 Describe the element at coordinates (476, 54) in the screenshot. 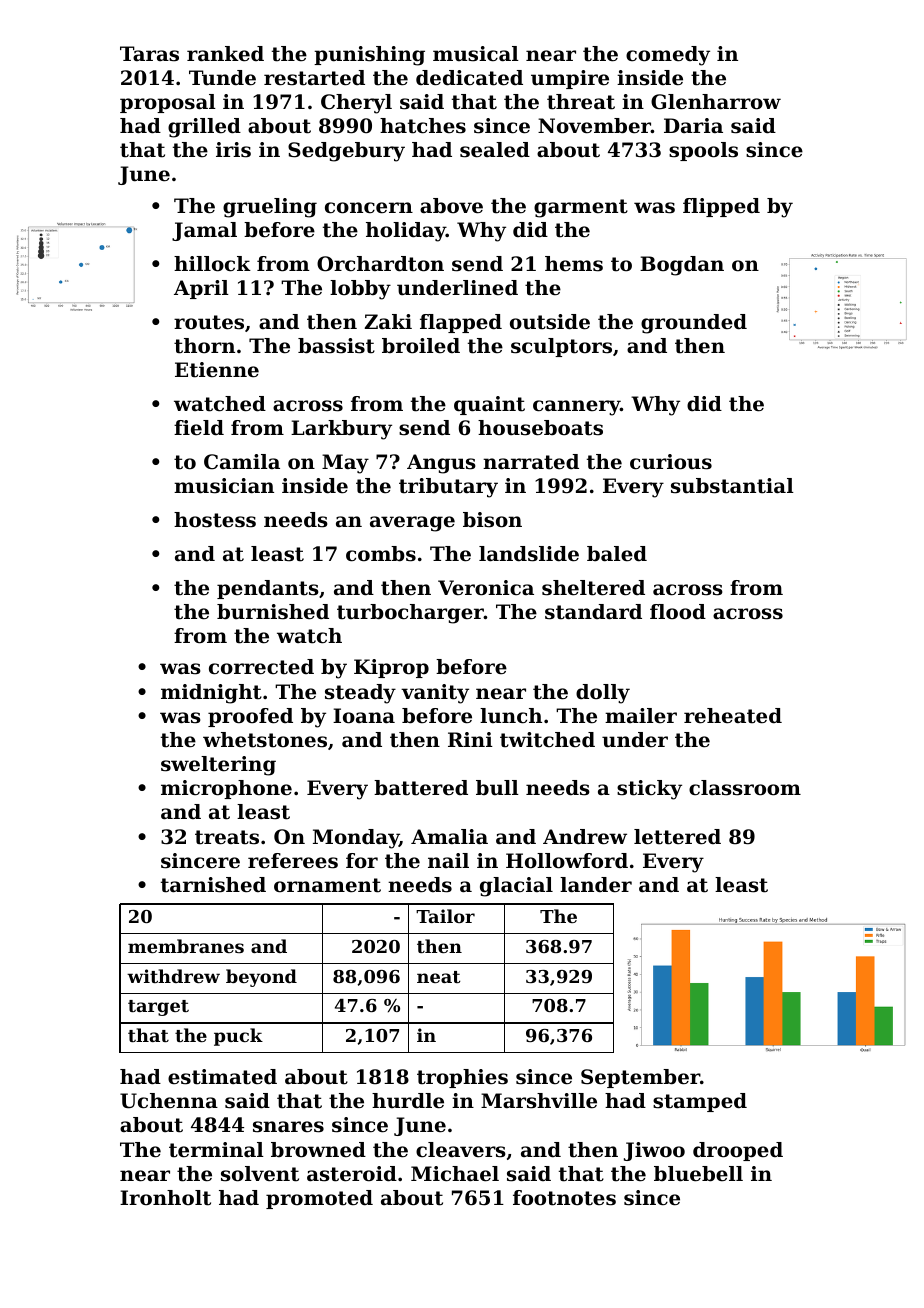

I see `musical` at that location.
